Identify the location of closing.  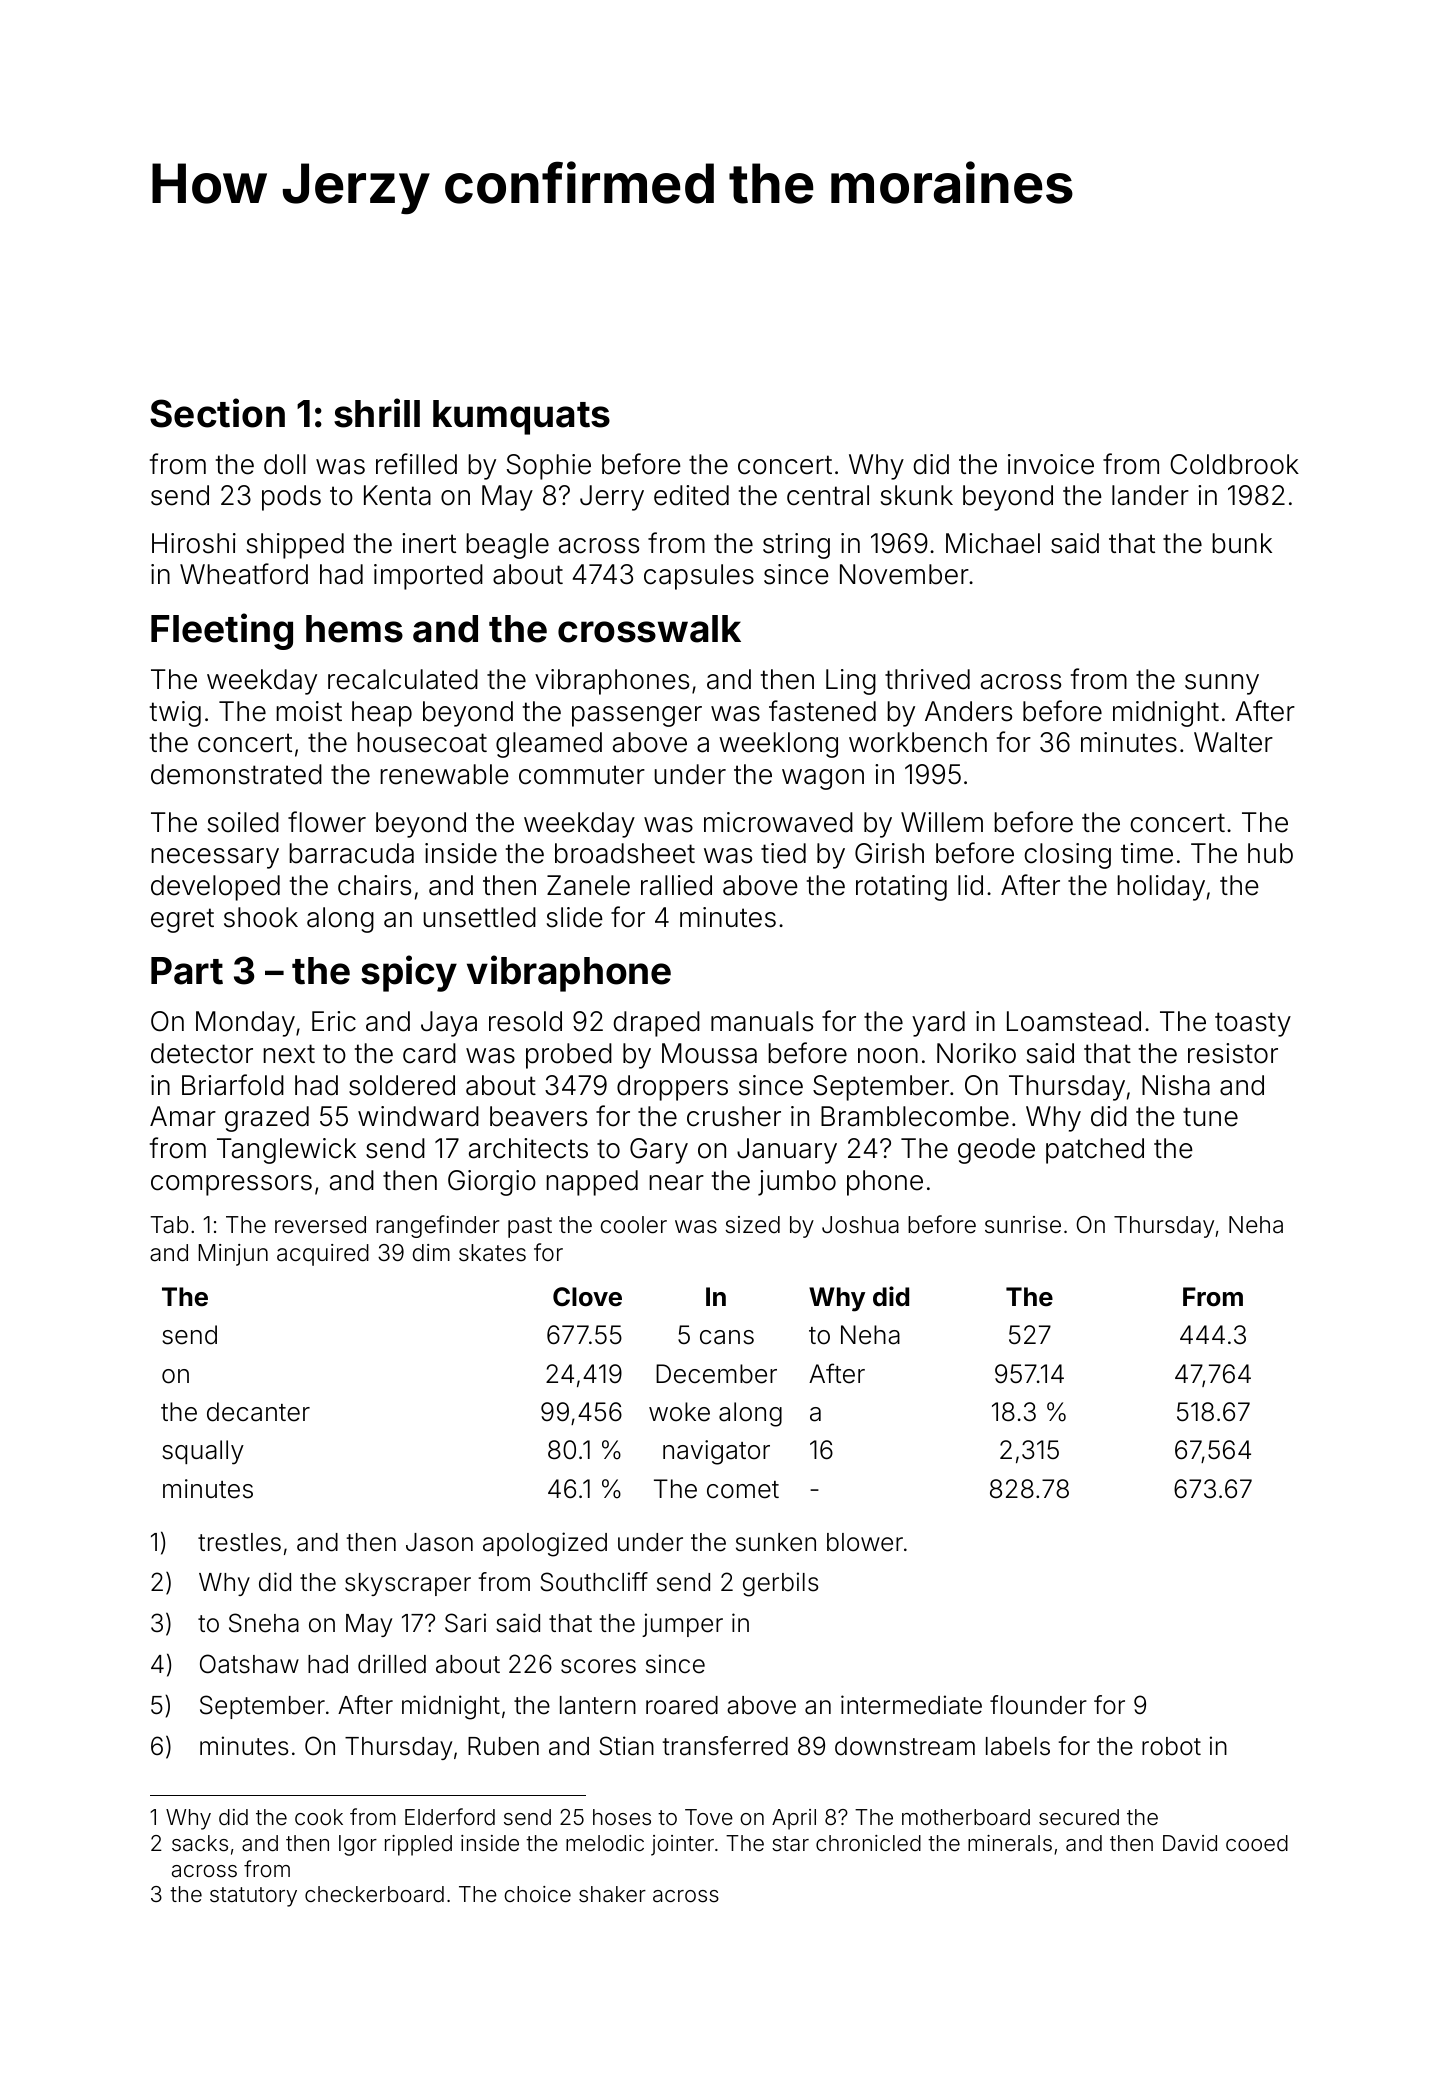
(1067, 856).
